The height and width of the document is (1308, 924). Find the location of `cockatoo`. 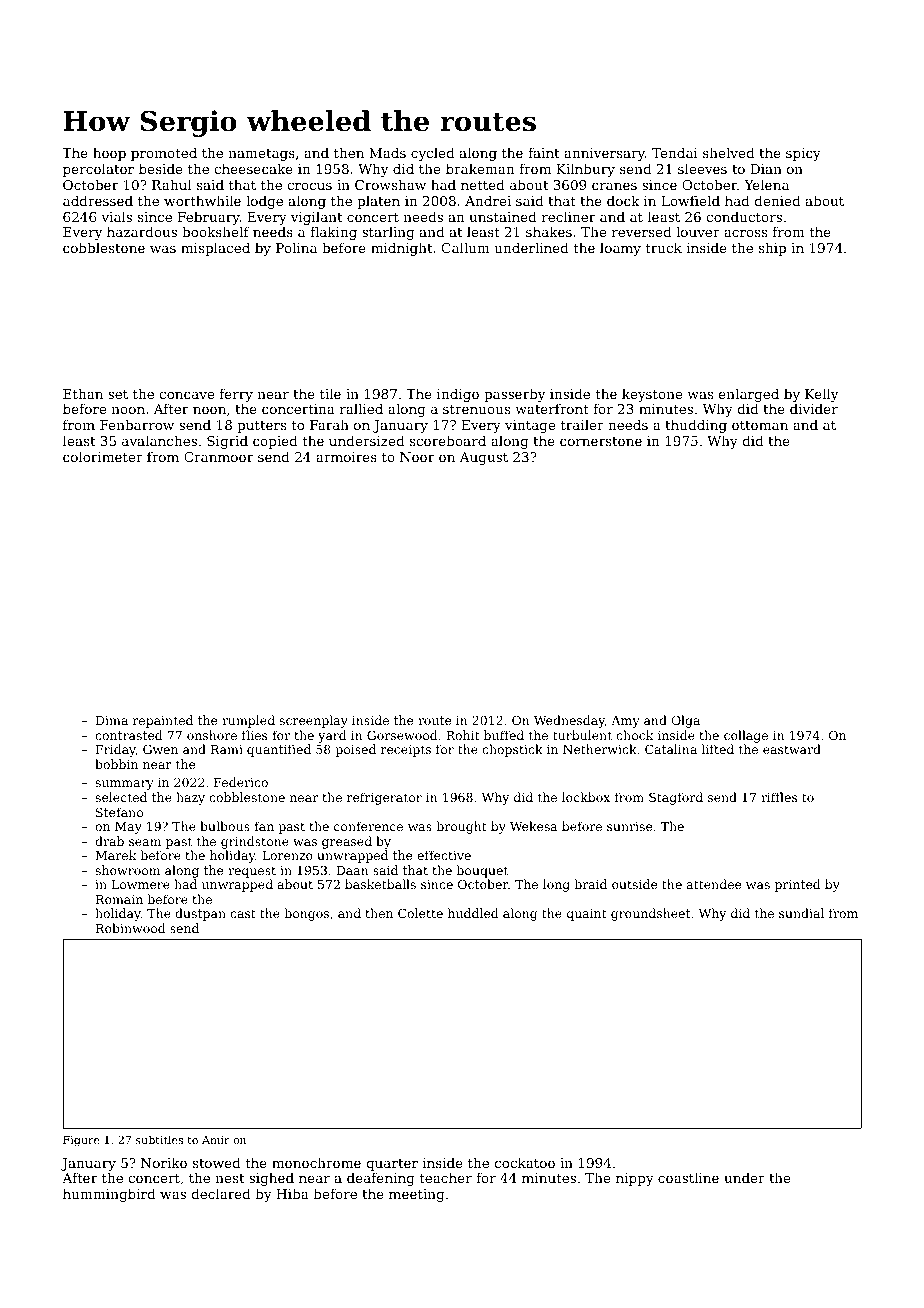

cockatoo is located at coordinates (525, 1162).
